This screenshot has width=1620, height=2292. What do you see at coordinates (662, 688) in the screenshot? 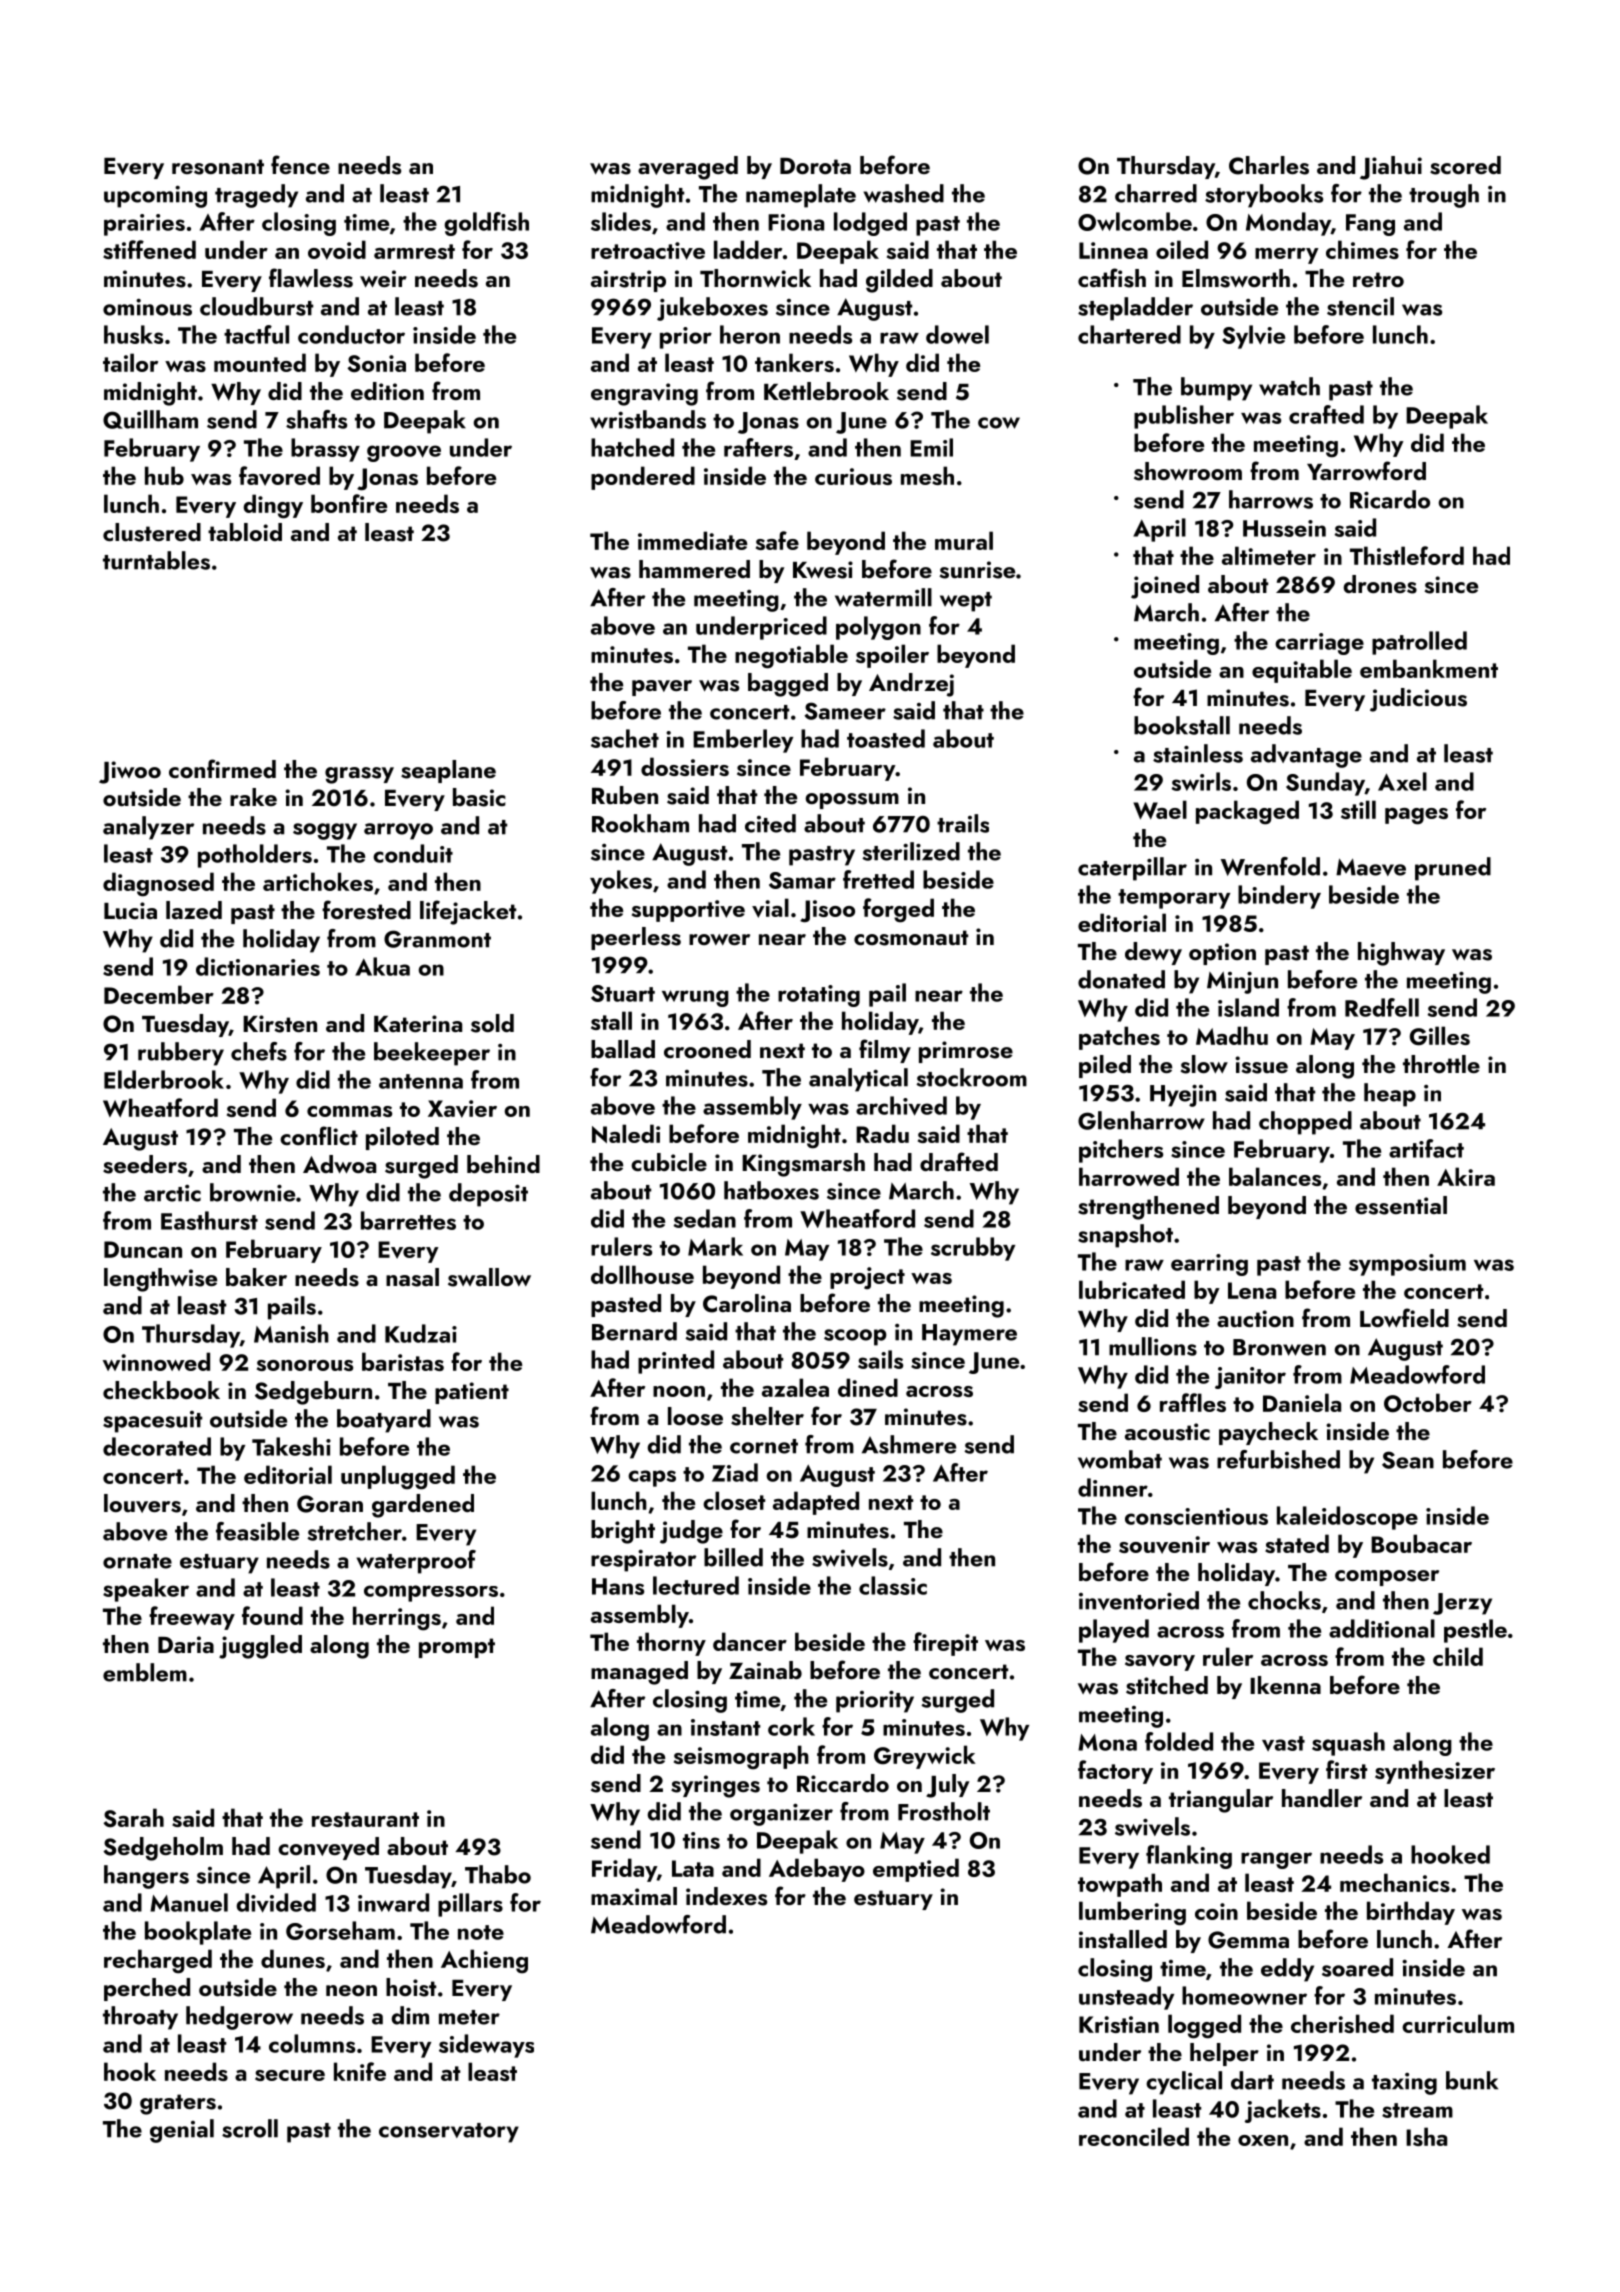
I see `paver` at bounding box center [662, 688].
